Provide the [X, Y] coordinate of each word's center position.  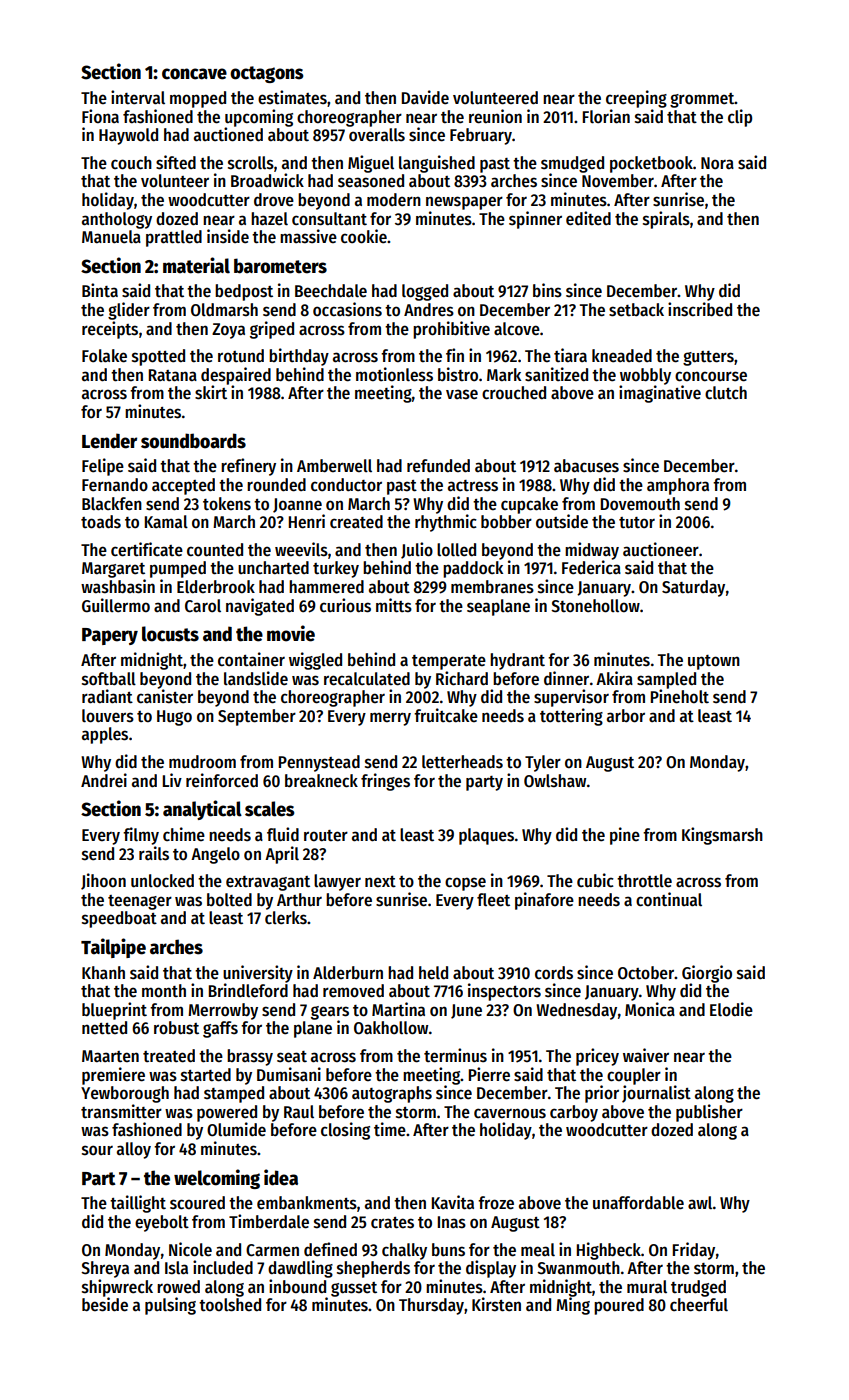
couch [131, 163]
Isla [176, 1268]
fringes [385, 782]
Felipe [103, 467]
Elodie [731, 1009]
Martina [398, 1009]
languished [437, 164]
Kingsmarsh [722, 836]
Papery [110, 636]
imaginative [660, 394]
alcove [517, 329]
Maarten [110, 1056]
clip [740, 118]
